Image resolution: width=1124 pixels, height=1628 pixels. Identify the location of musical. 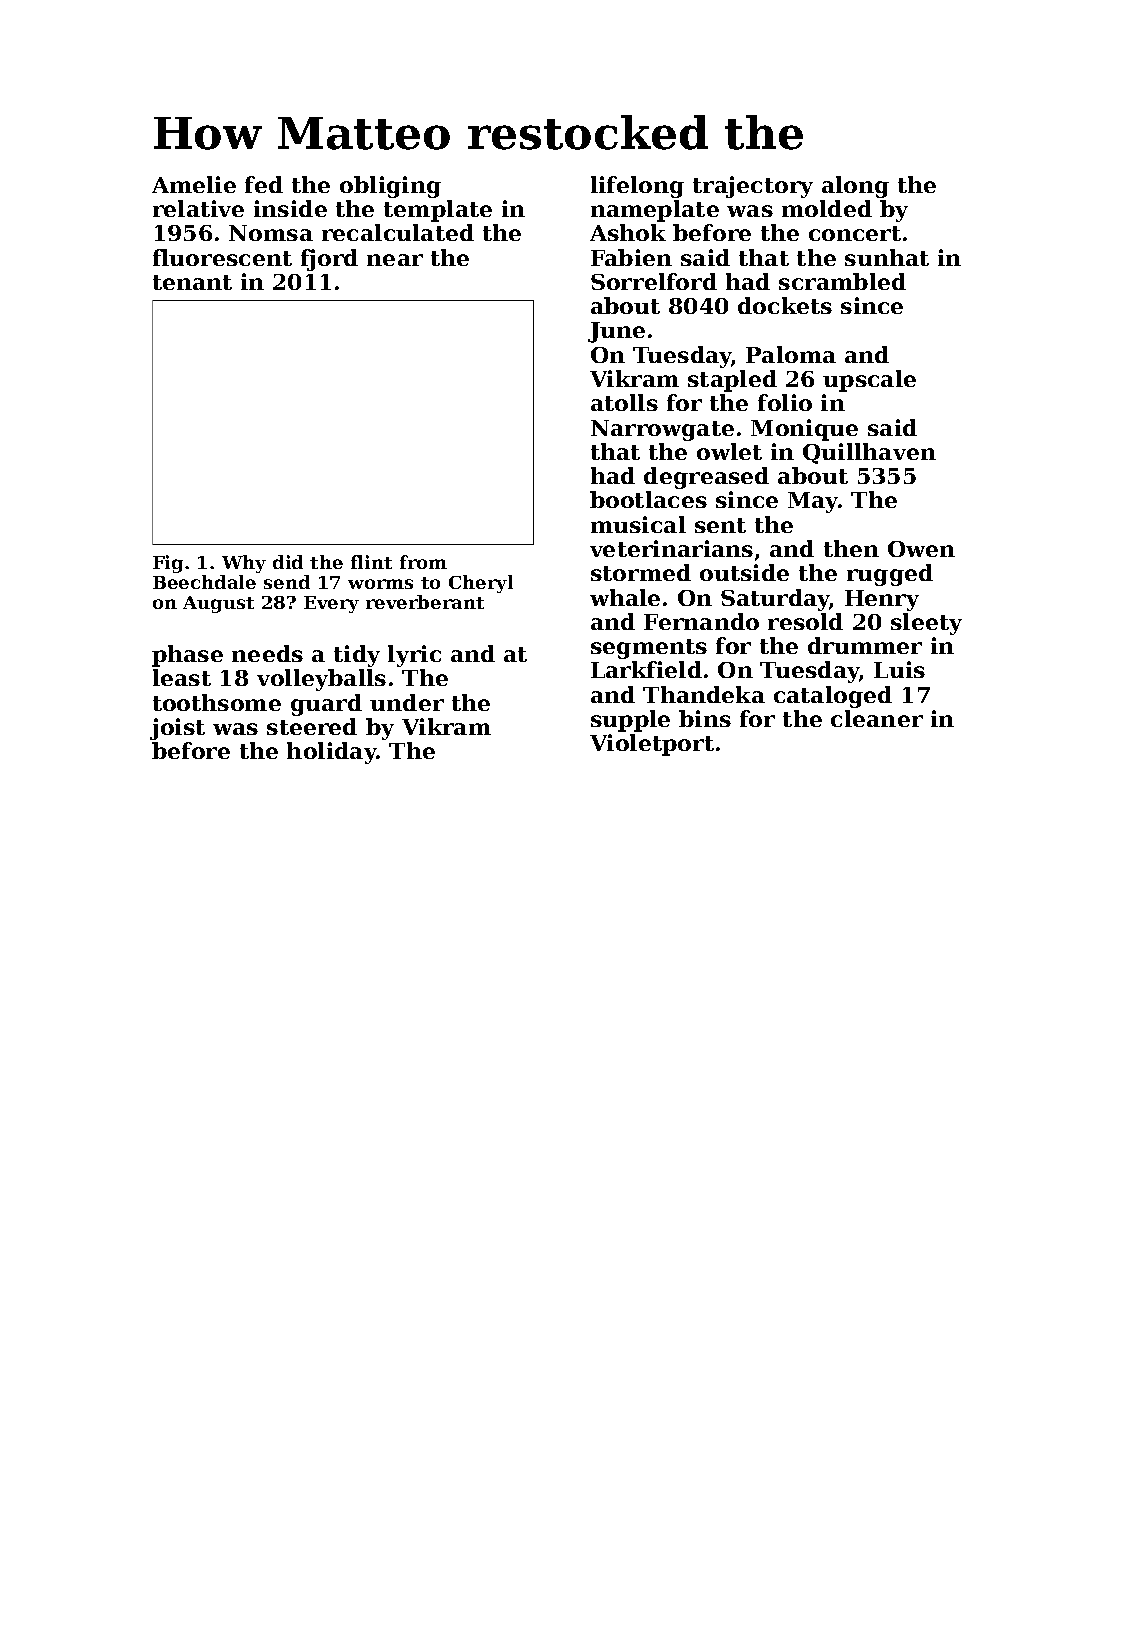
(638, 524).
